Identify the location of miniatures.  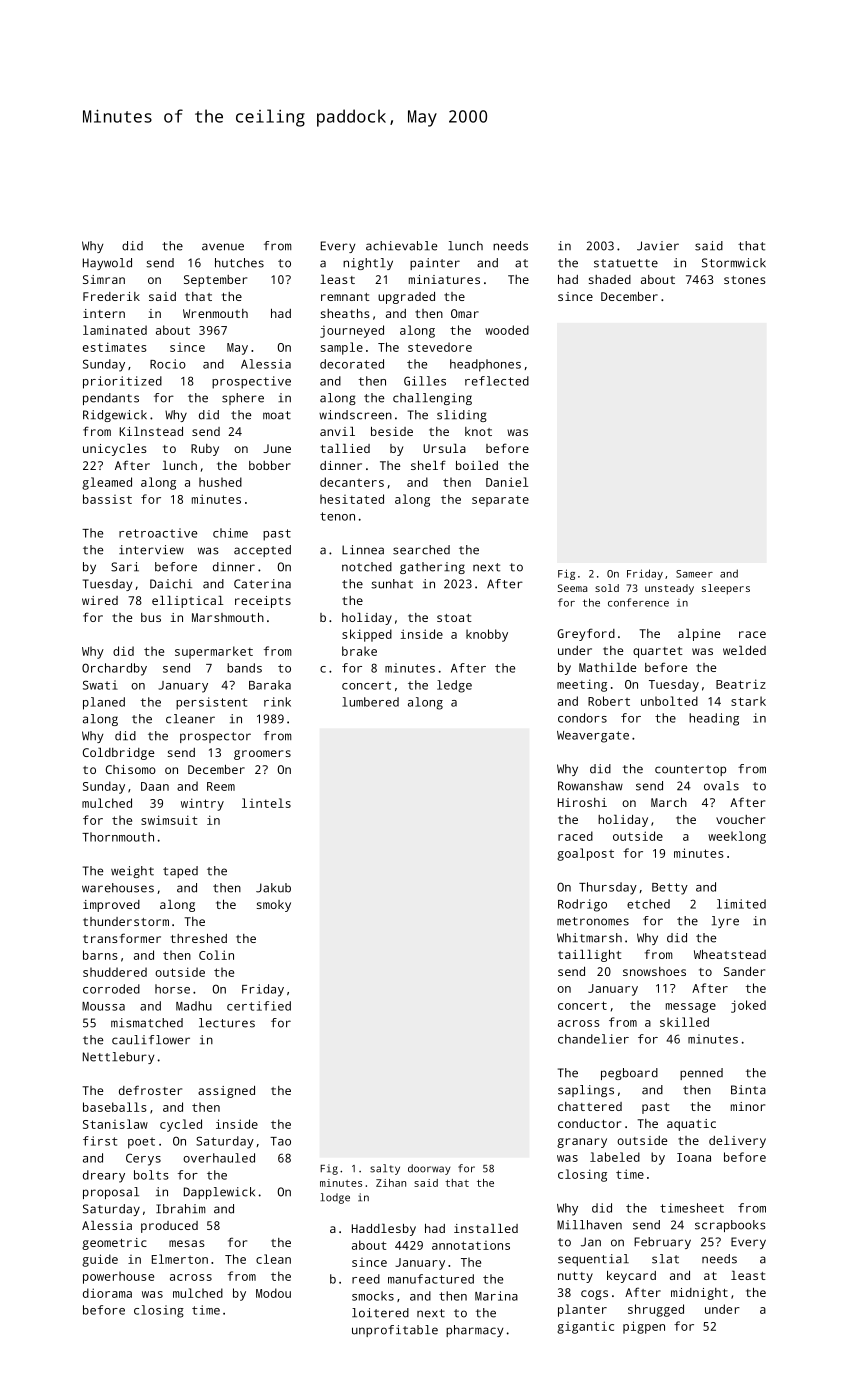
(444, 279).
